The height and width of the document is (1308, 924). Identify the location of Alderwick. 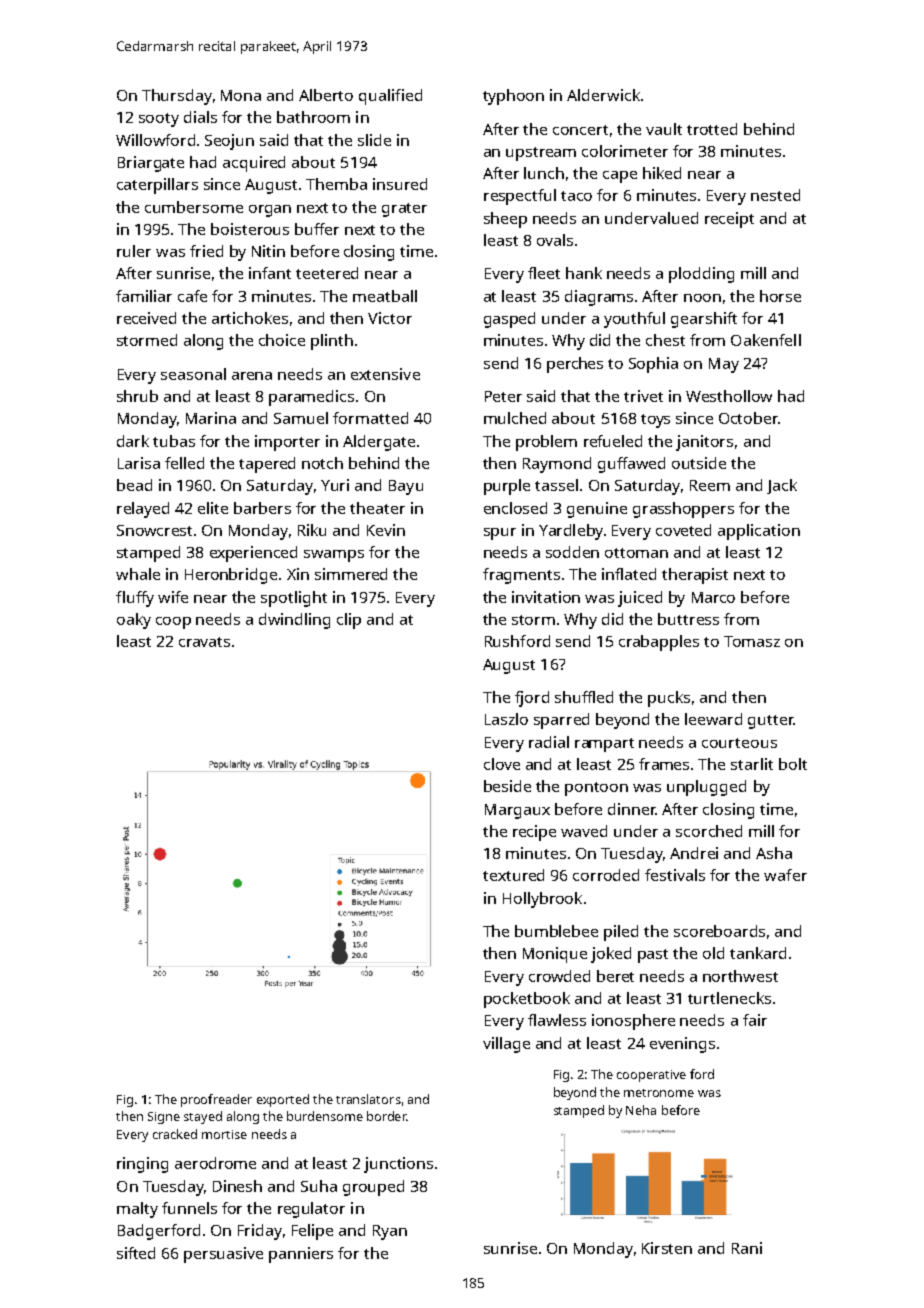
(603, 95).
